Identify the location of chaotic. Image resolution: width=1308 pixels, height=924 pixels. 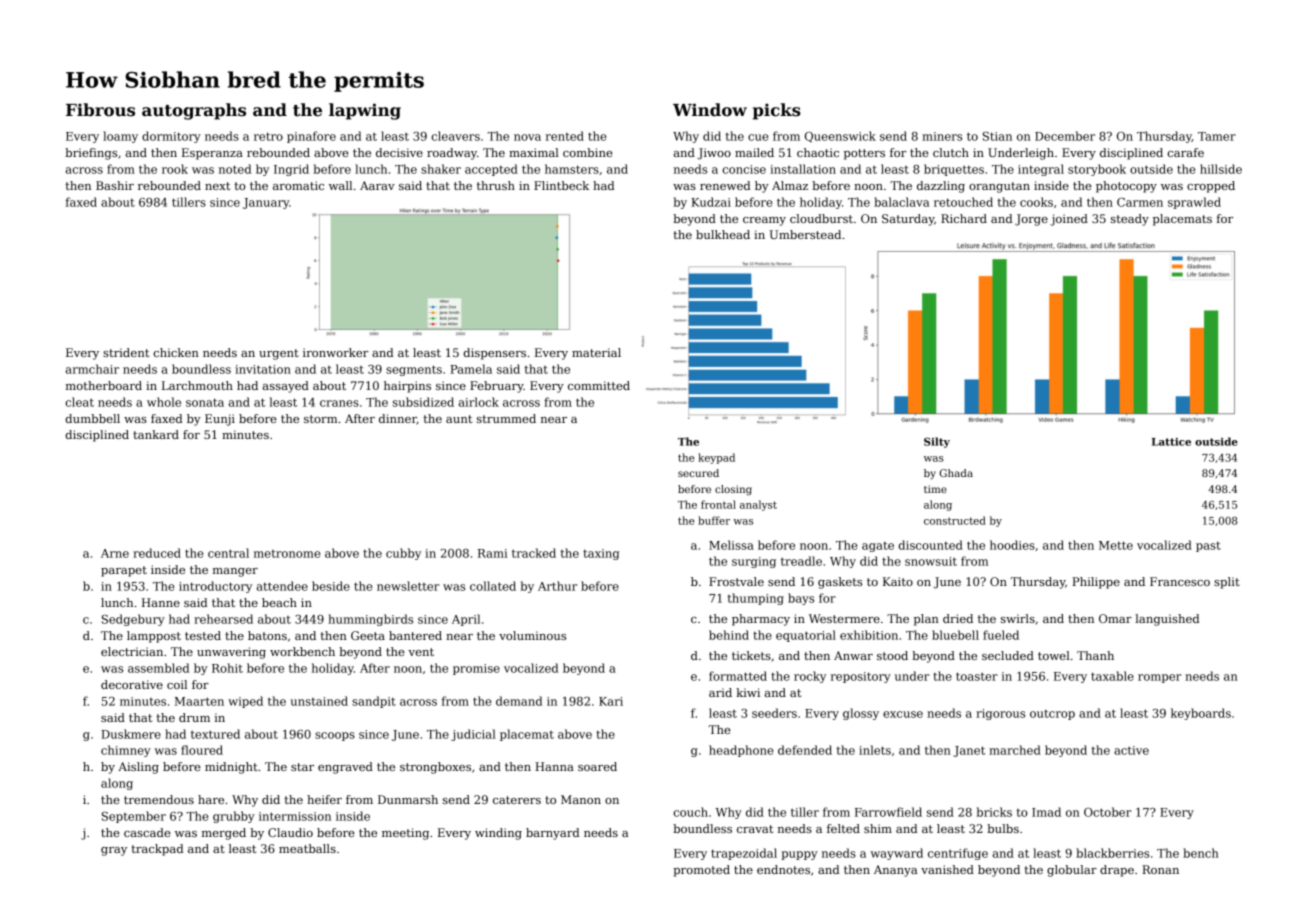
(818, 152).
